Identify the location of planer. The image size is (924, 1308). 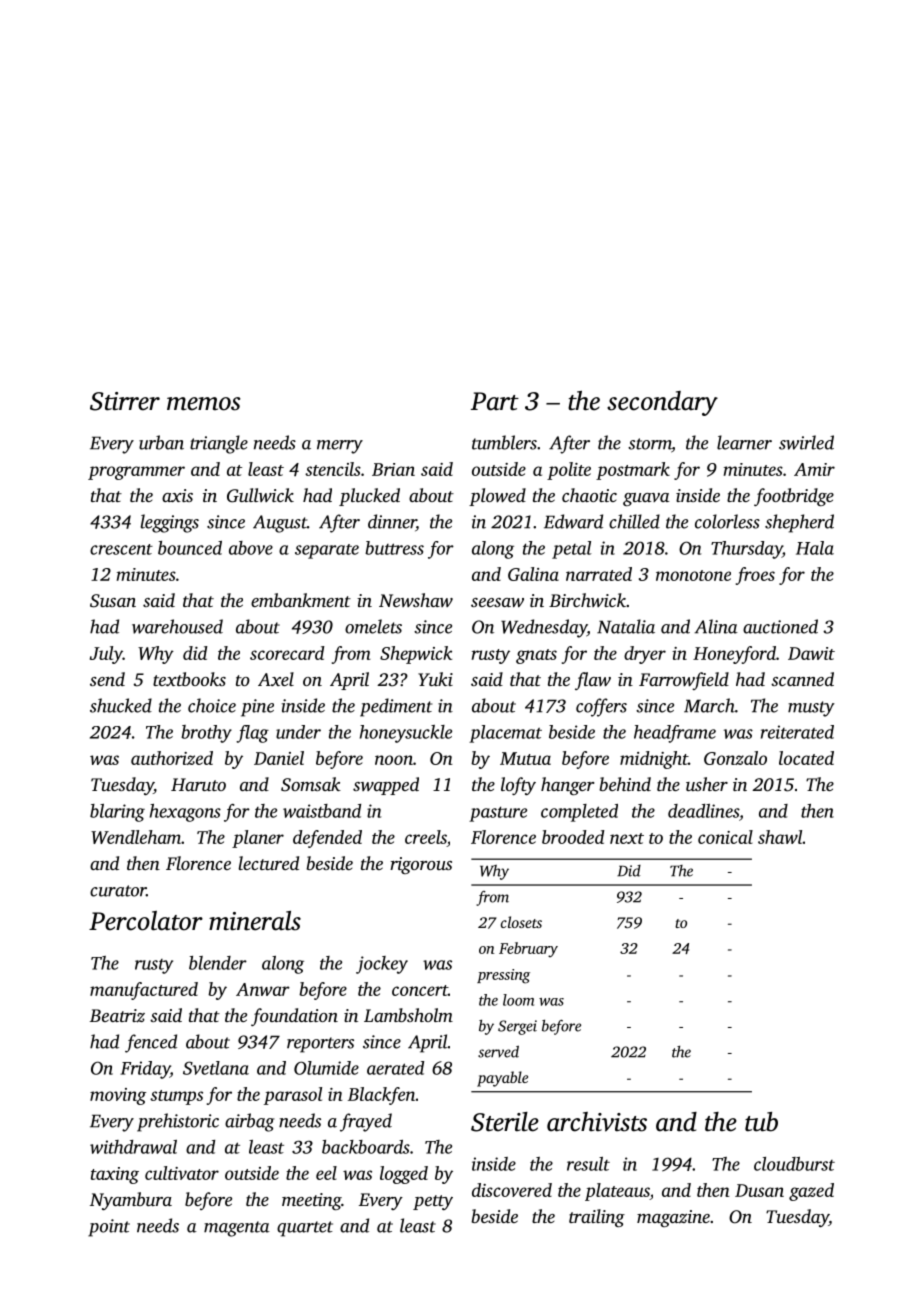
(258, 839).
